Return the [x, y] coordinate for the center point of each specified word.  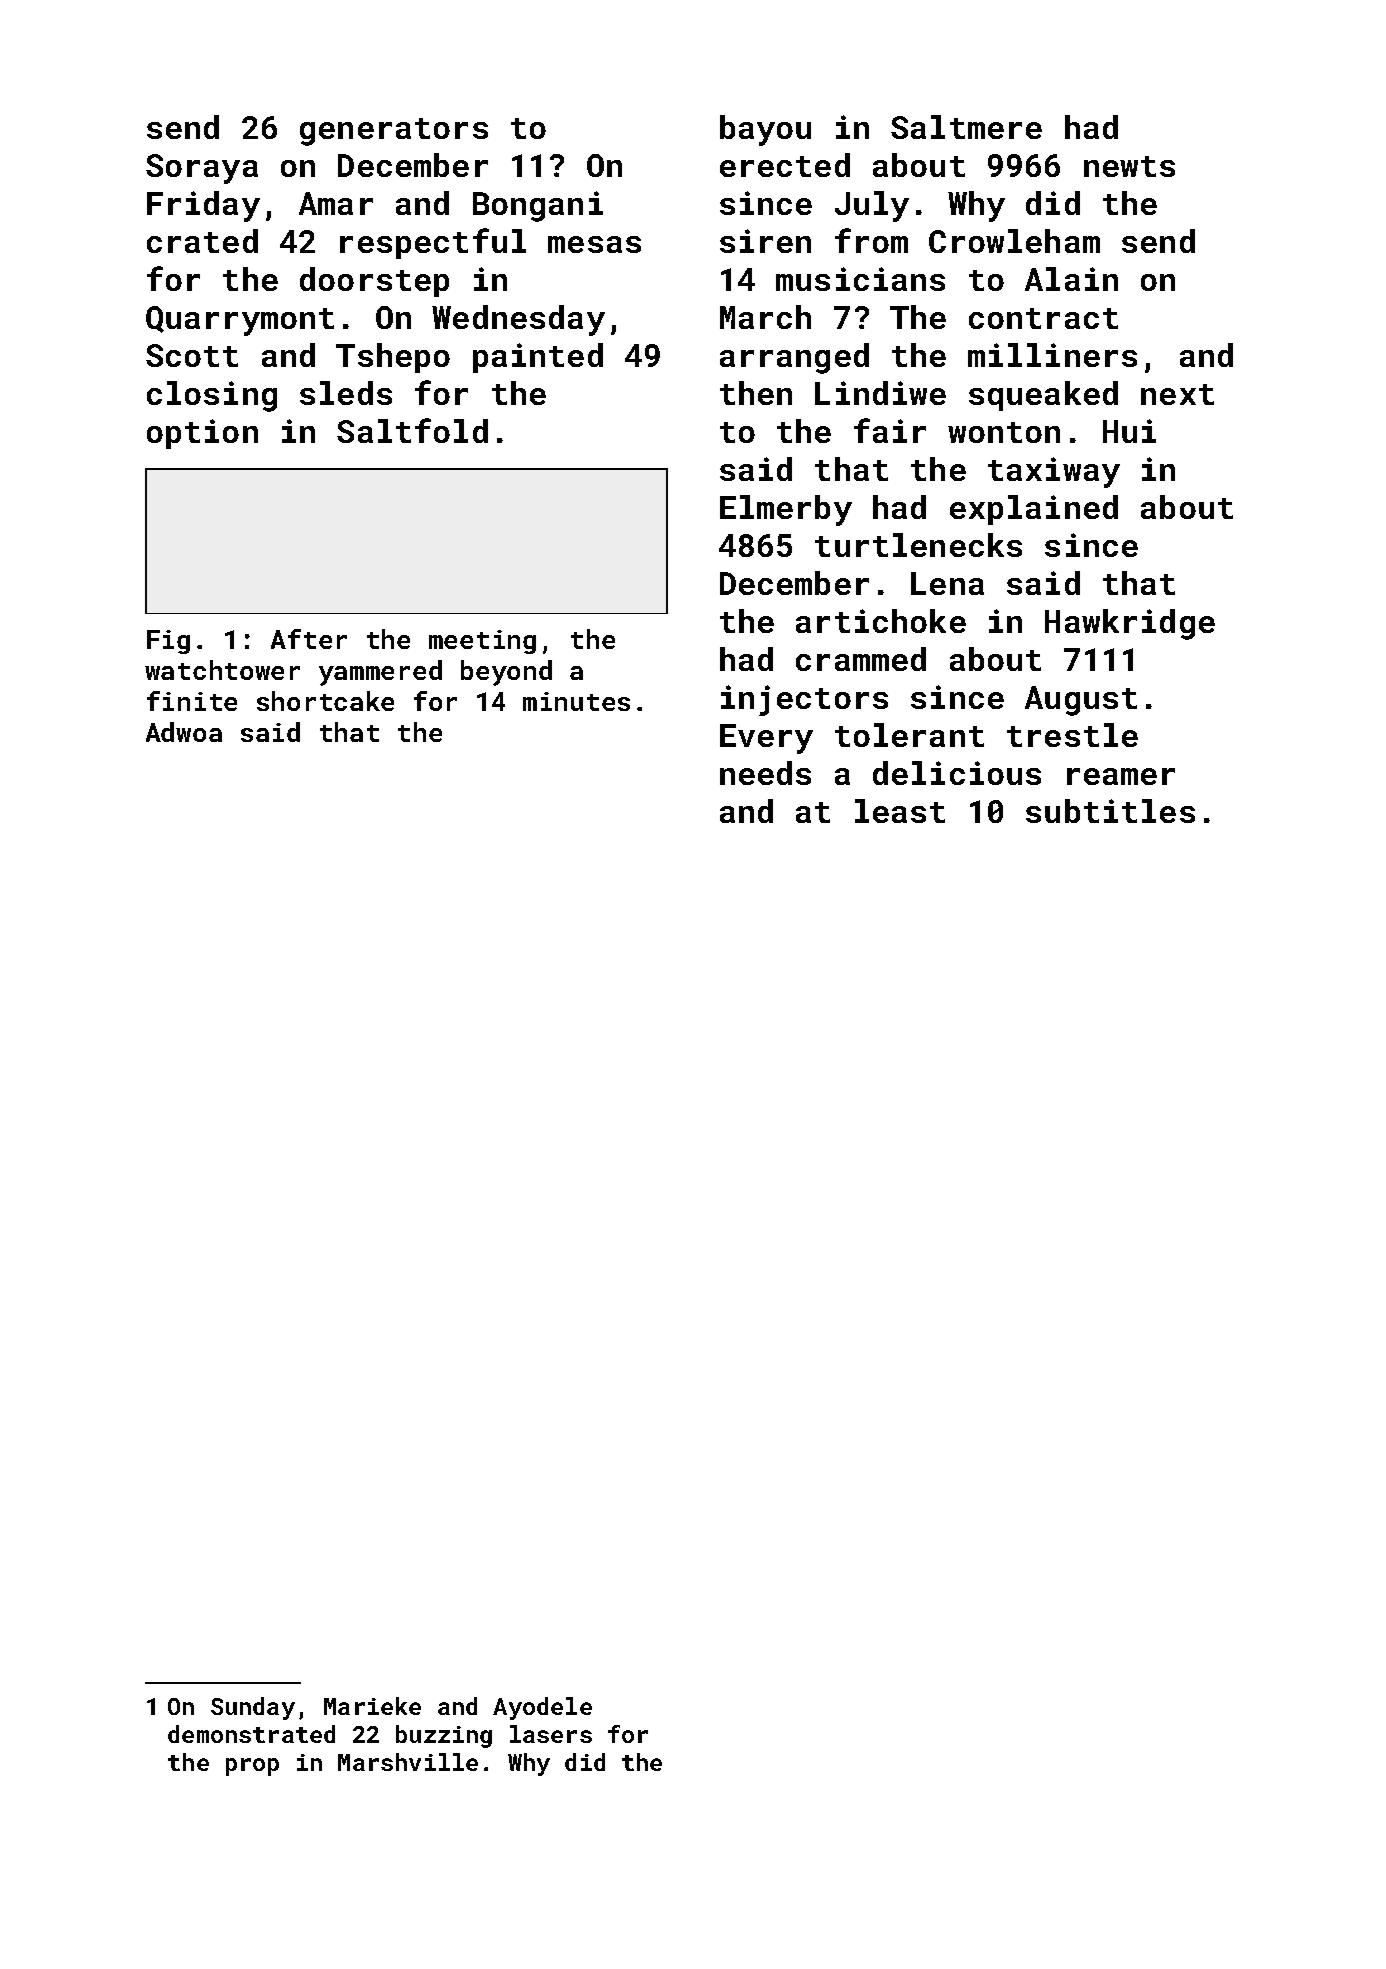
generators [394, 132]
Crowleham [1014, 241]
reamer [1121, 776]
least [900, 811]
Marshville [408, 1762]
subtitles [1110, 811]
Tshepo [393, 358]
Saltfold [412, 430]
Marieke [372, 1706]
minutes [576, 701]
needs [765, 773]
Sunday [253, 1708]
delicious [957, 773]
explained [1034, 510]
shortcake [325, 701]
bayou [765, 130]
